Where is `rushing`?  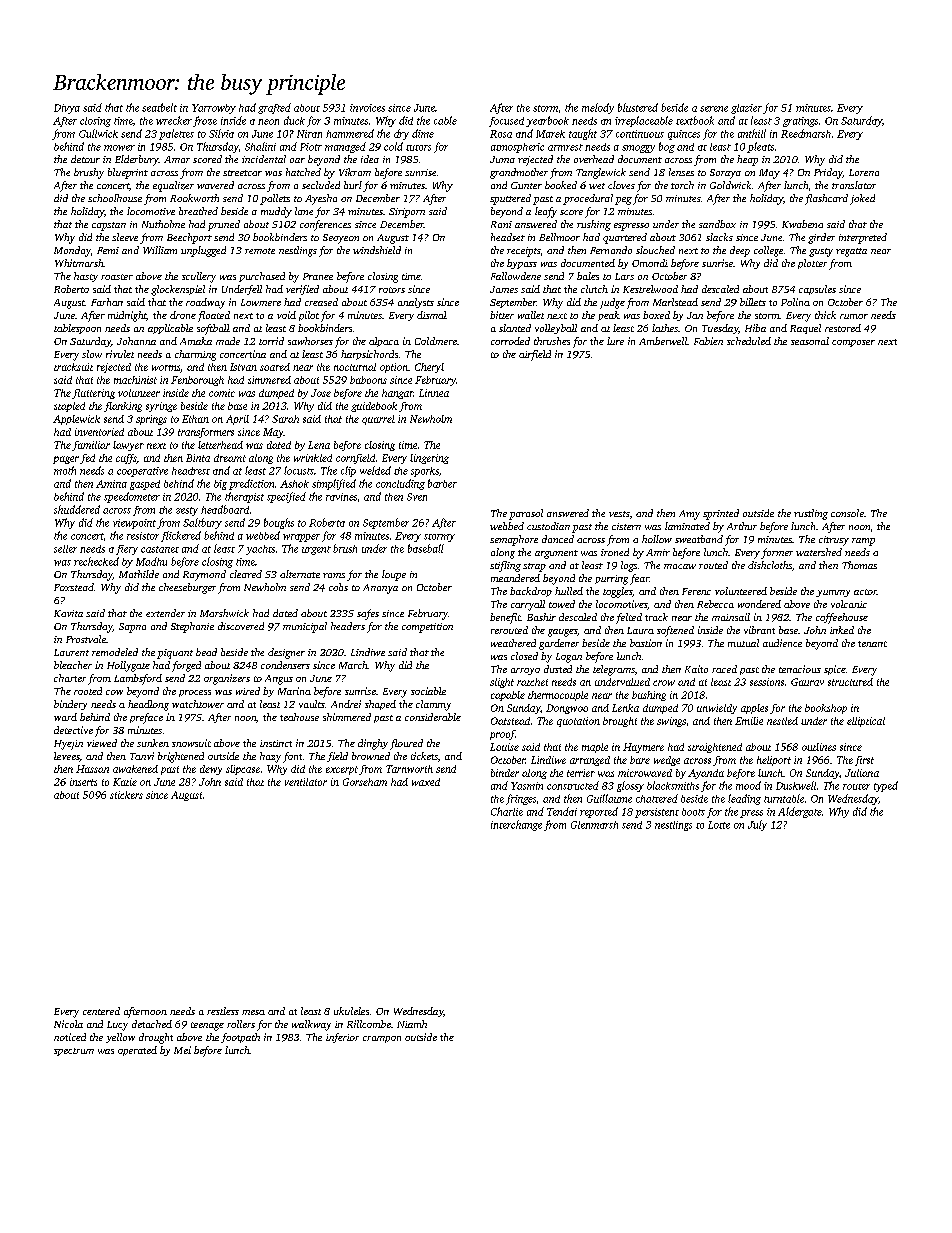 rushing is located at coordinates (594, 225).
